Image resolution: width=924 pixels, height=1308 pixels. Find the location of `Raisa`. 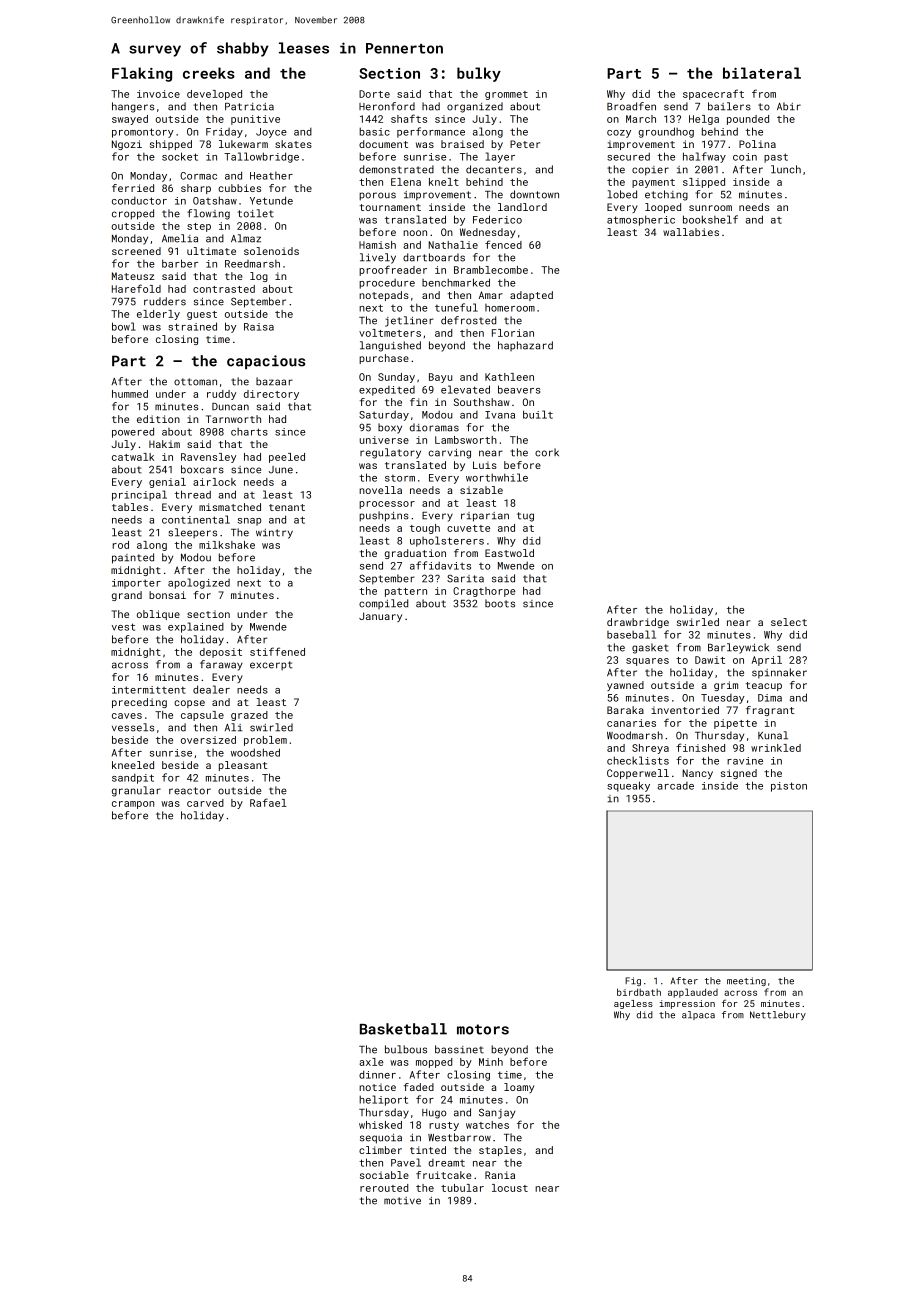

Raisa is located at coordinates (259, 327).
